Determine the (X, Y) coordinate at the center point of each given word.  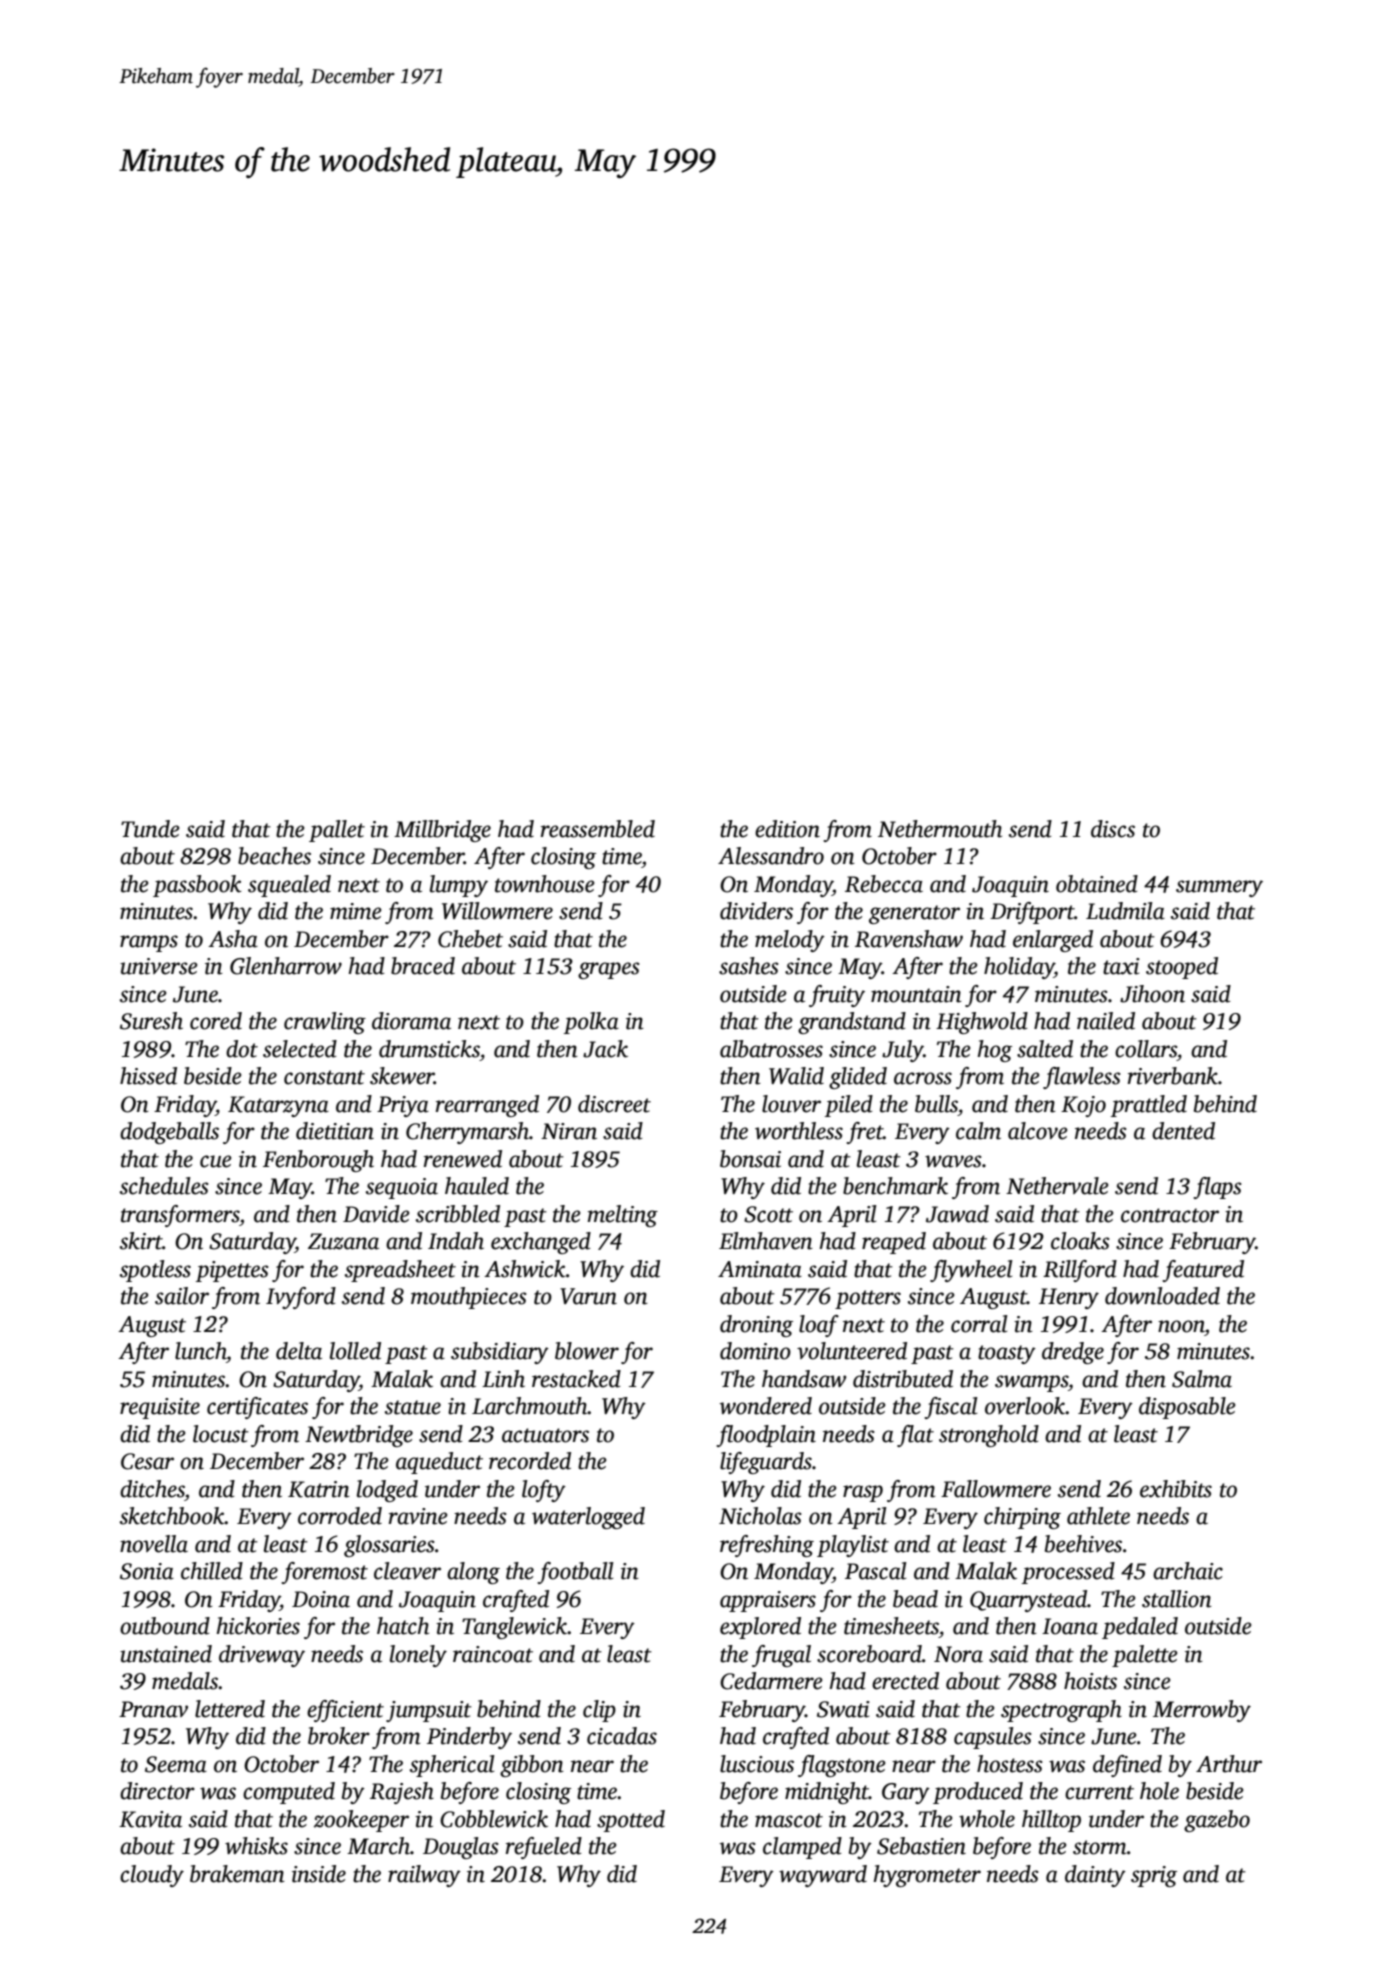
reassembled (598, 829)
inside (319, 1874)
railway (424, 1876)
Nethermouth (940, 829)
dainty (1095, 1876)
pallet (337, 831)
